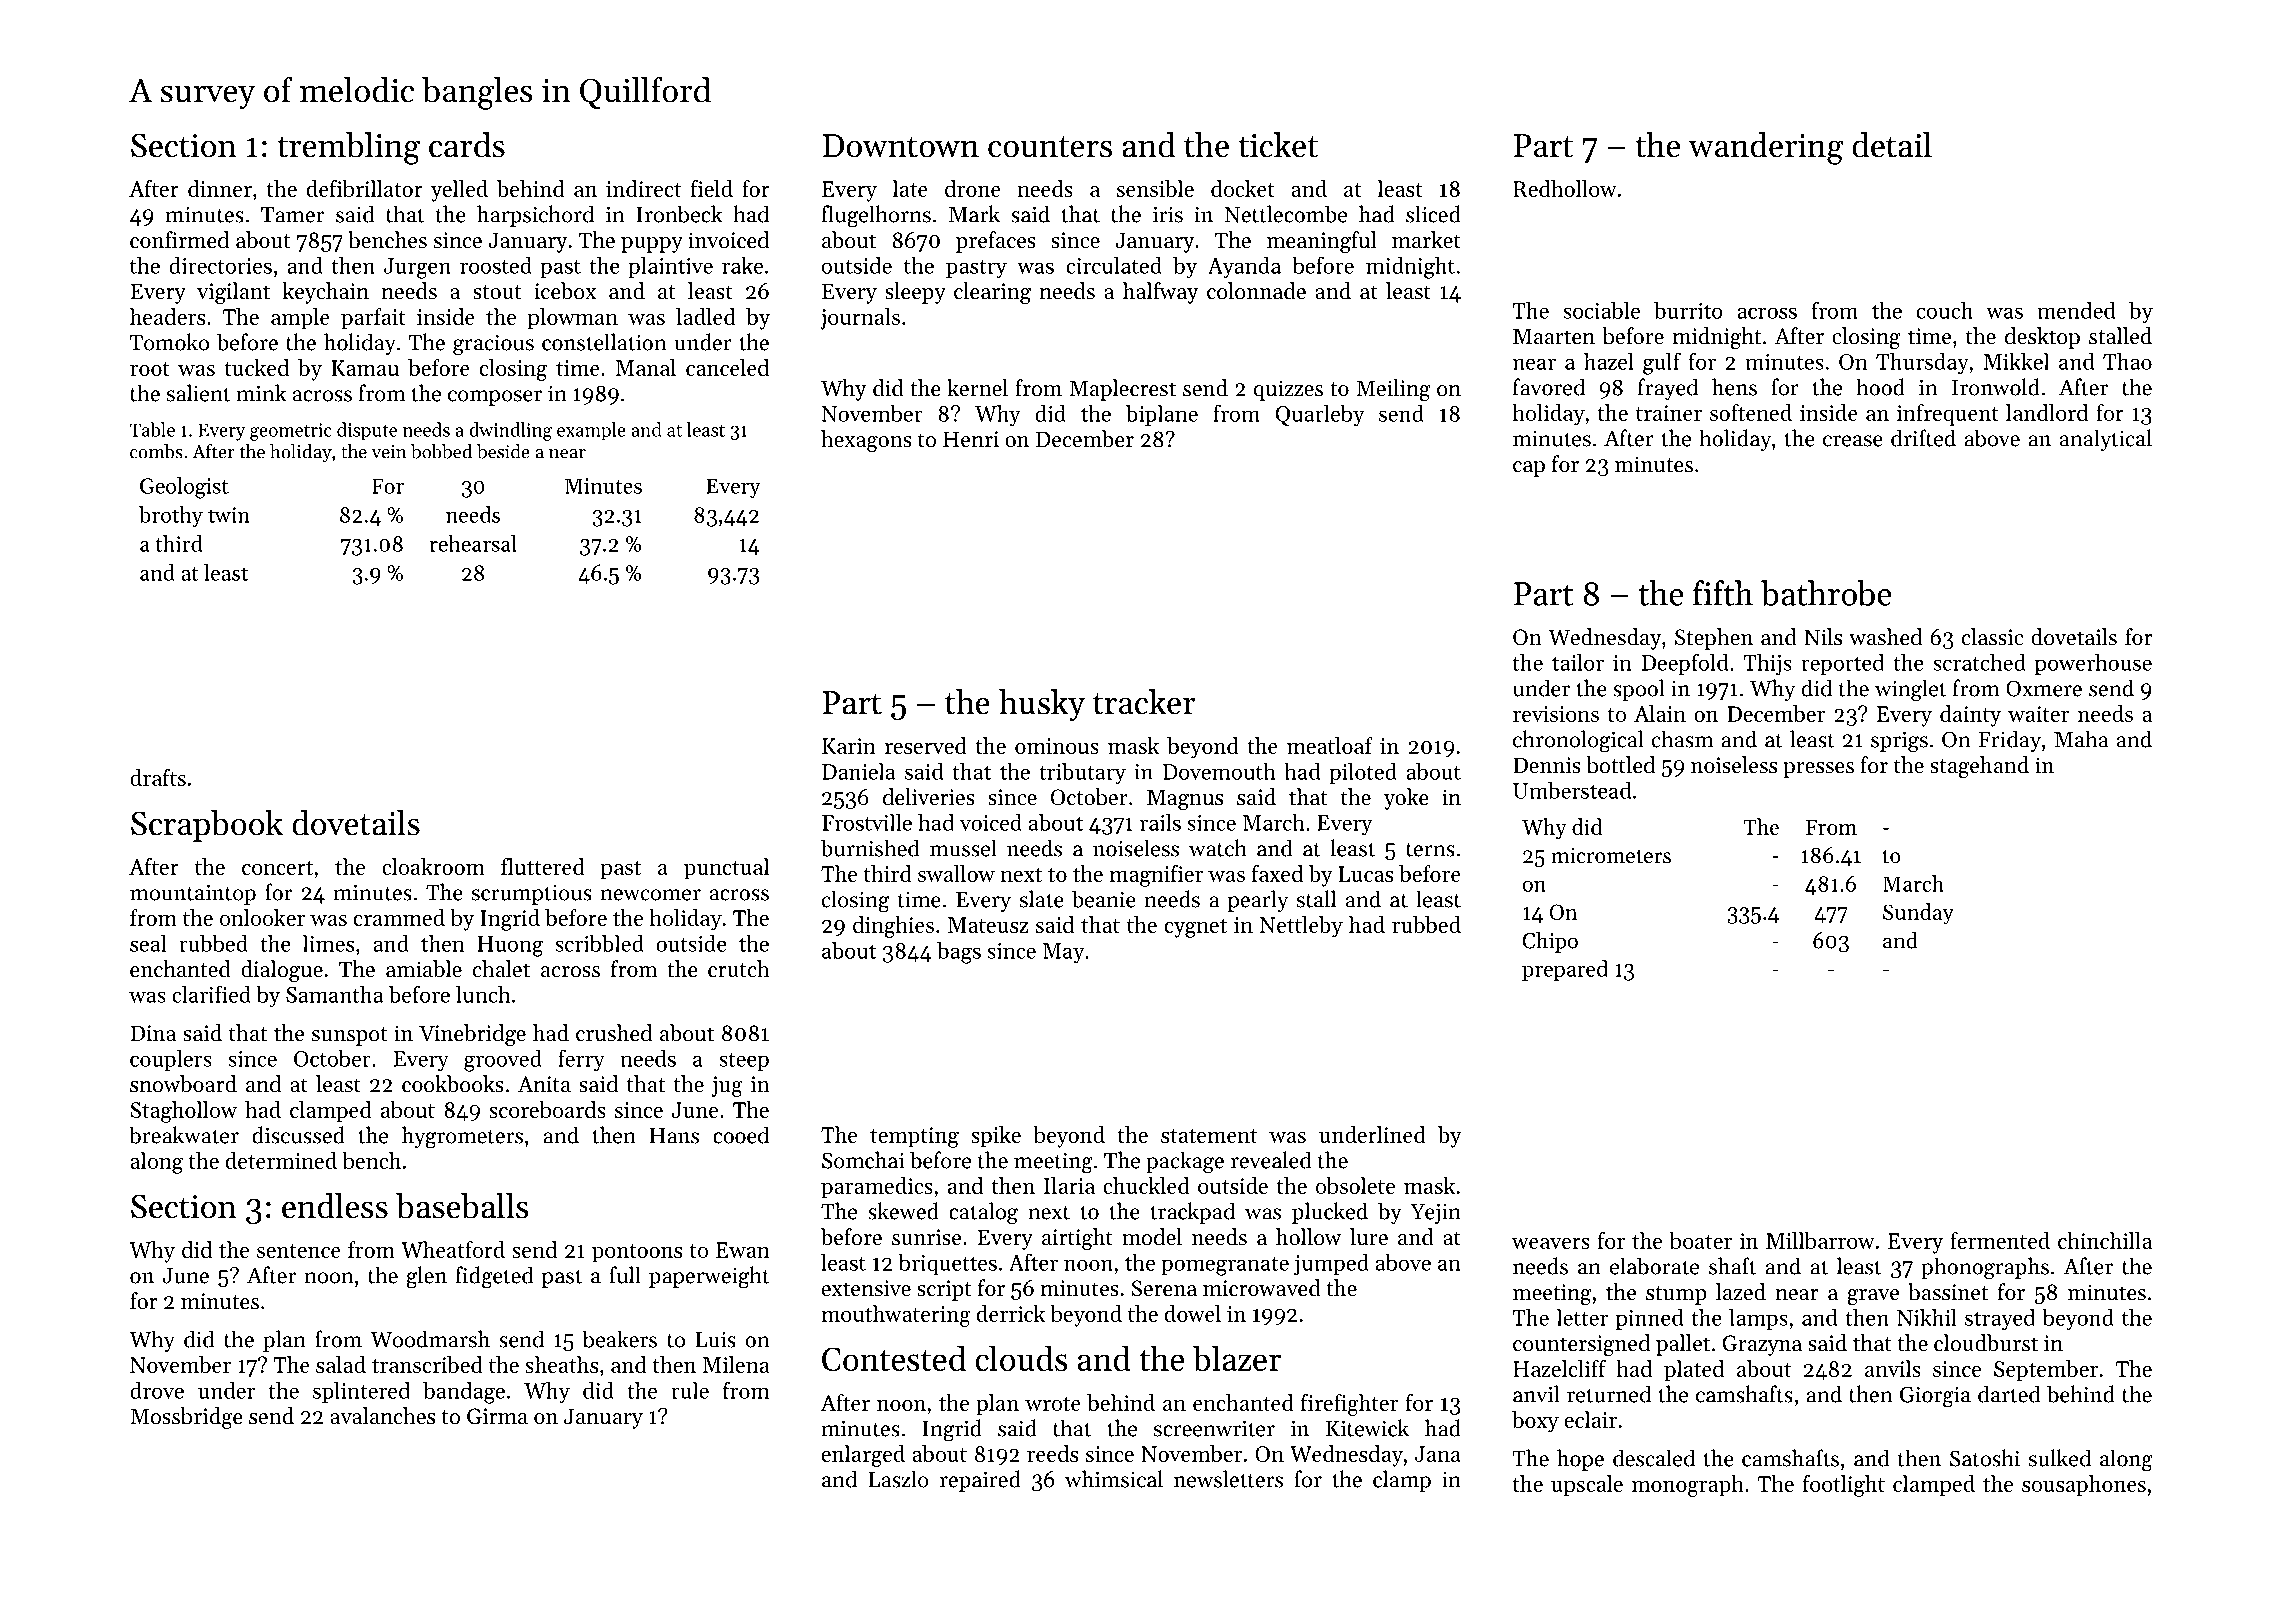 The image size is (2282, 1614). What do you see at coordinates (1256, 291) in the page?
I see `colonnade` at bounding box center [1256, 291].
